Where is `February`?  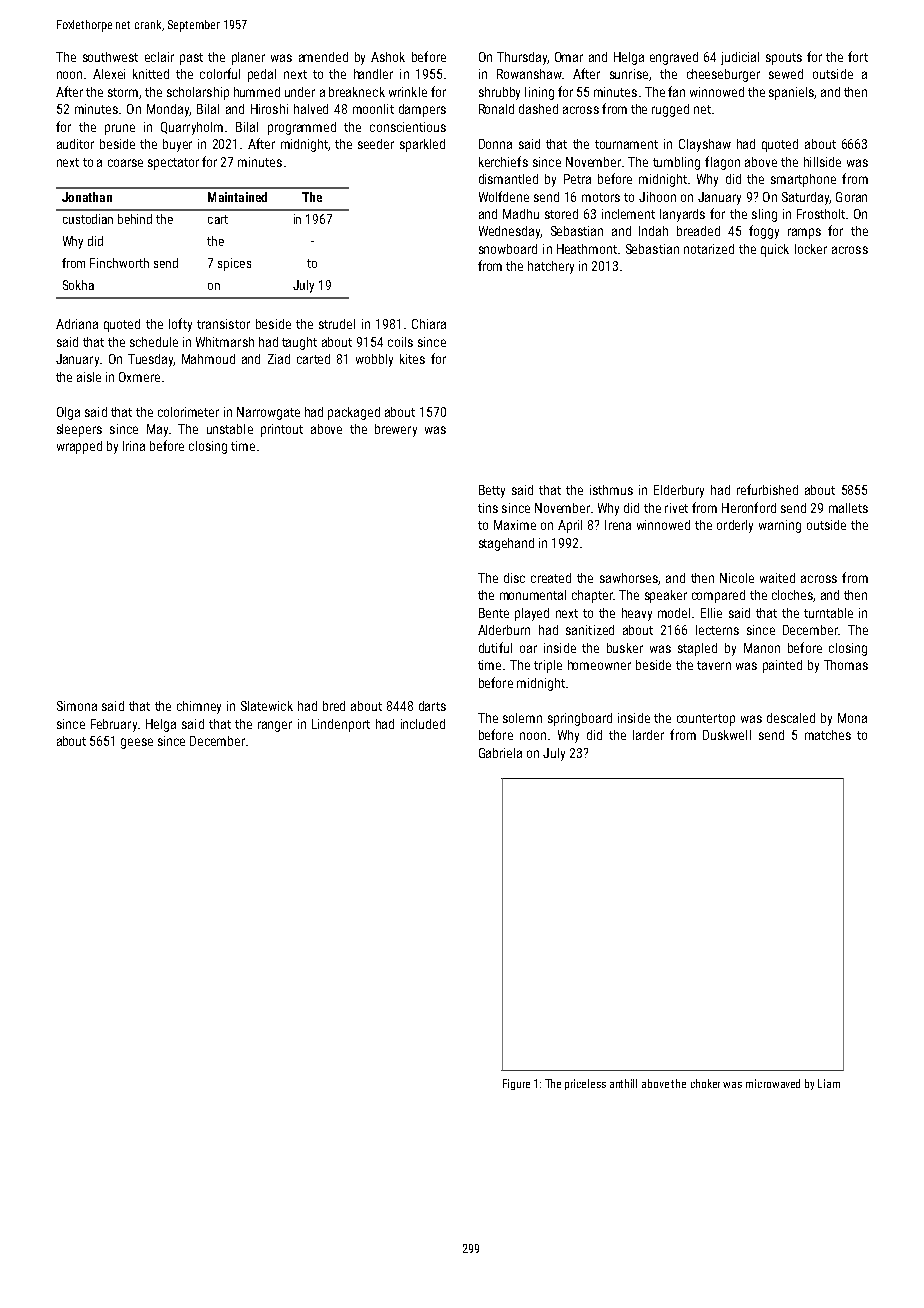 February is located at coordinates (114, 725).
